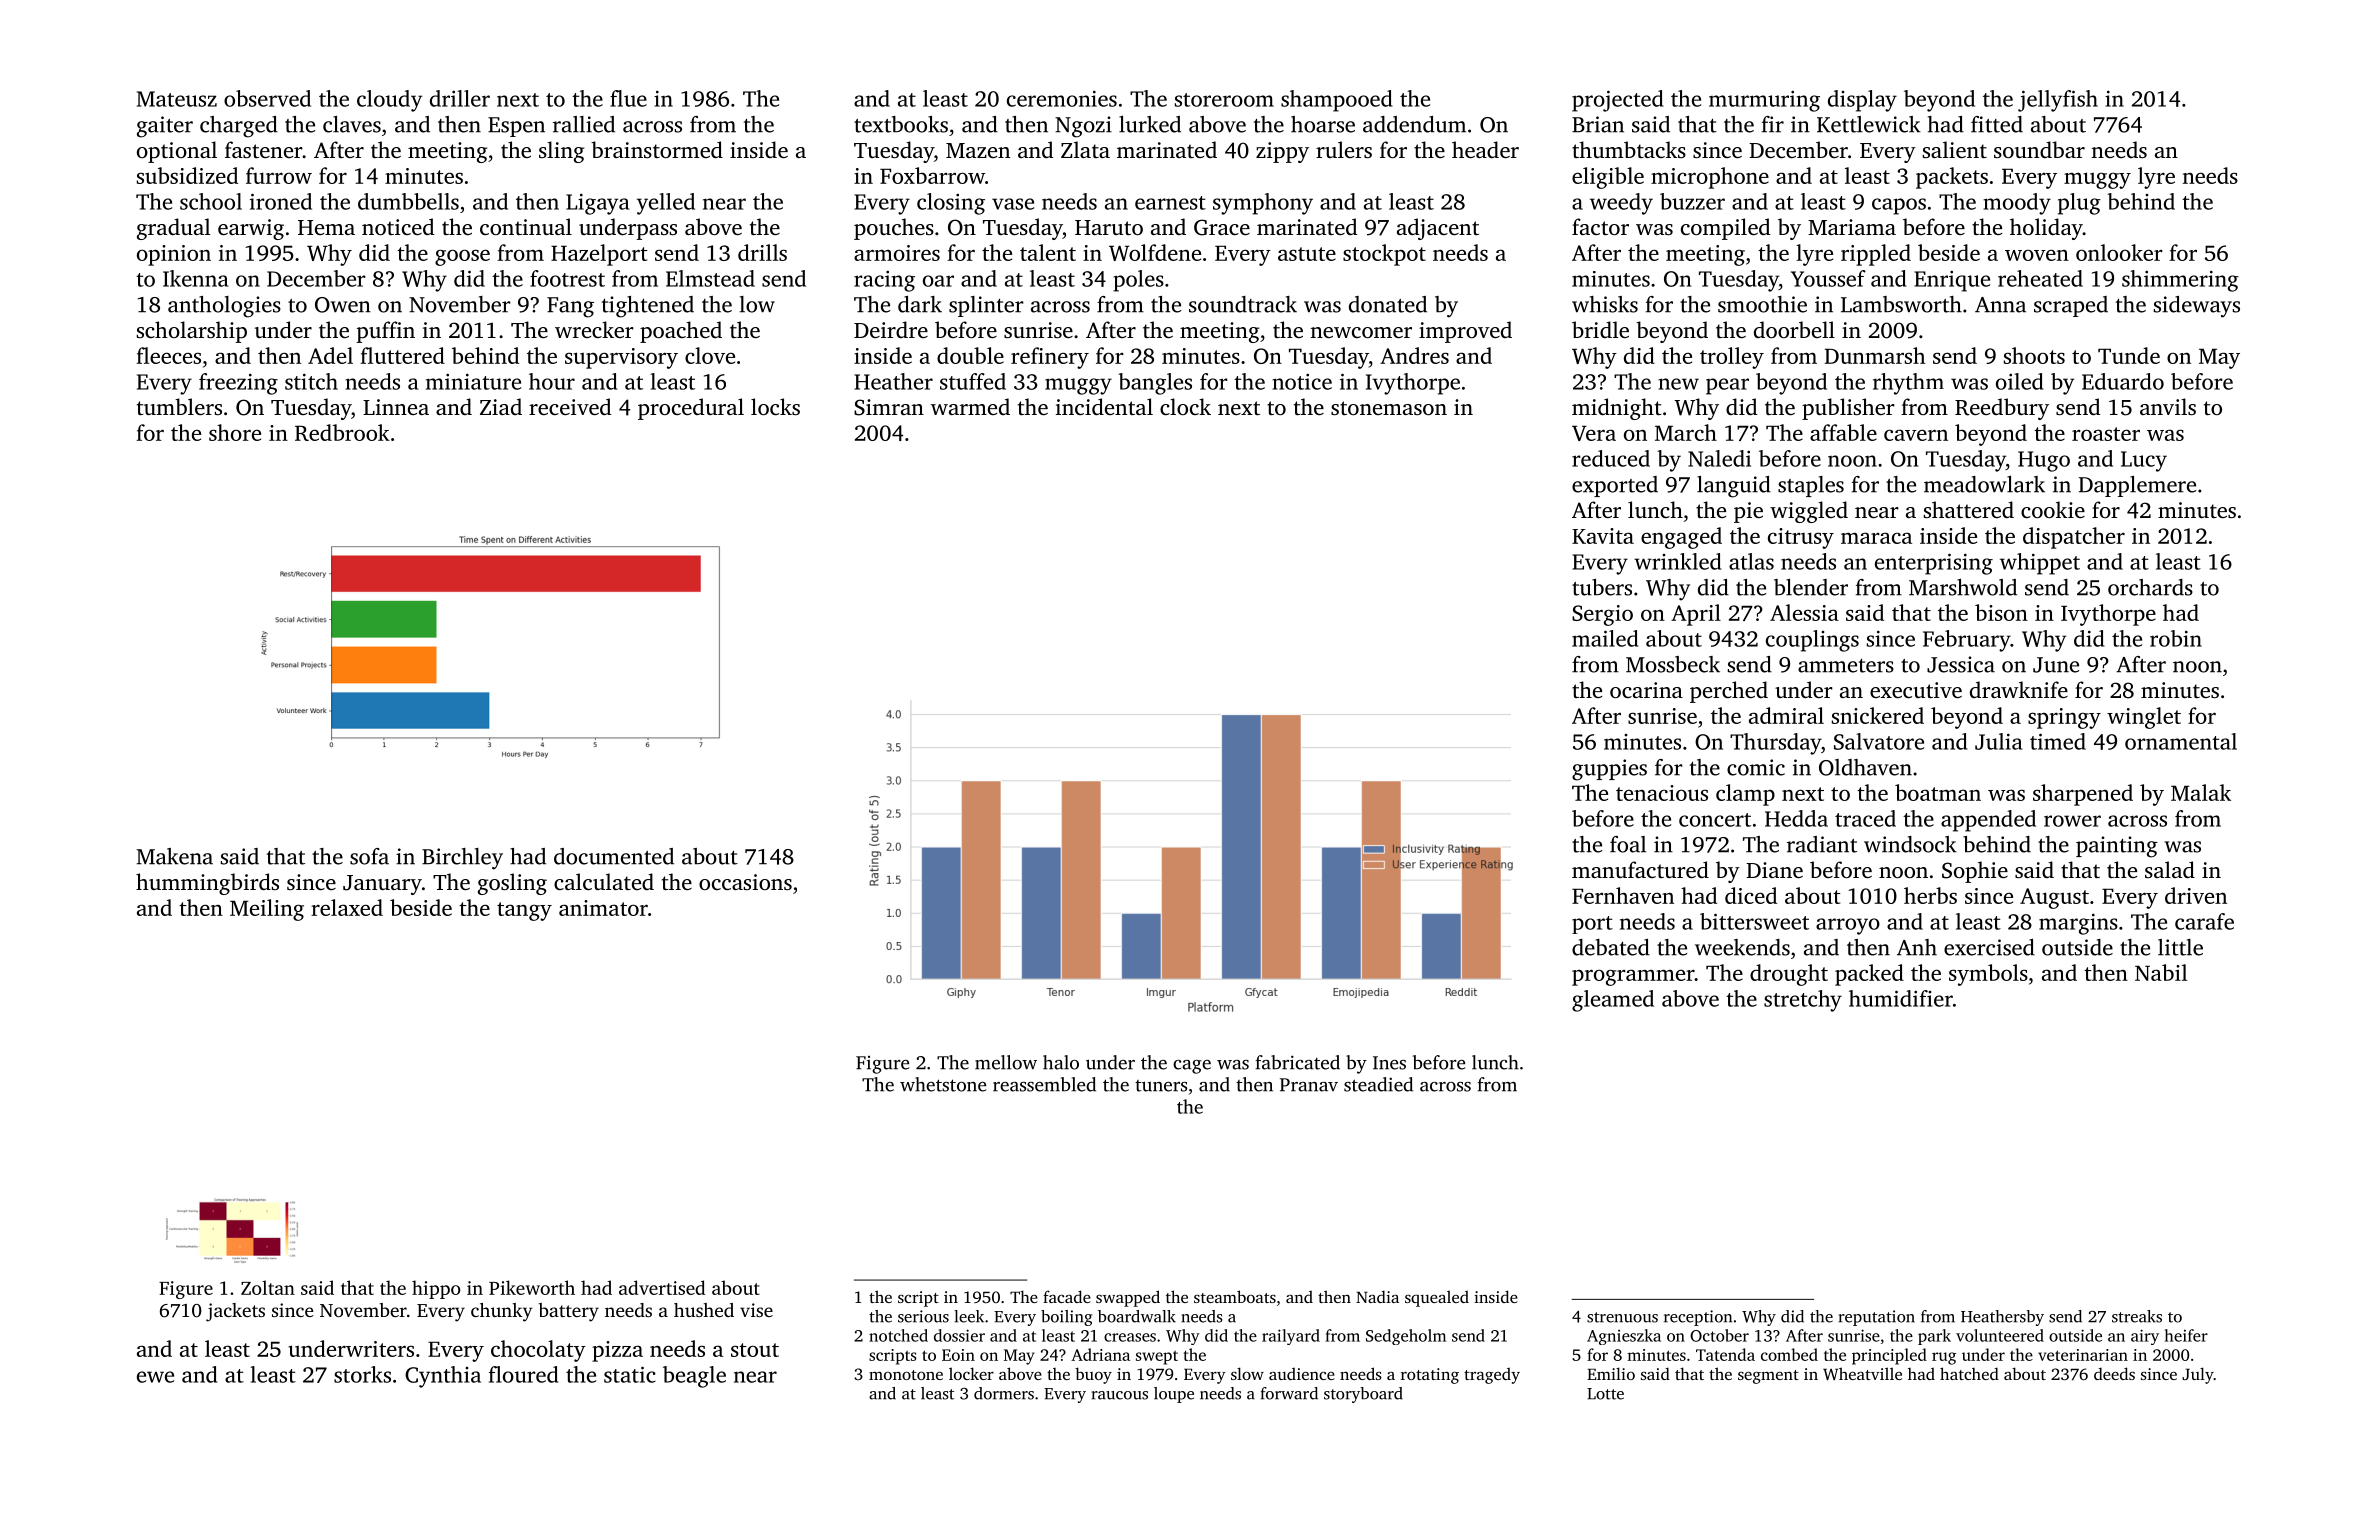 The image size is (2380, 1540). What do you see at coordinates (1984, 484) in the screenshot?
I see `meadowlark` at bounding box center [1984, 484].
